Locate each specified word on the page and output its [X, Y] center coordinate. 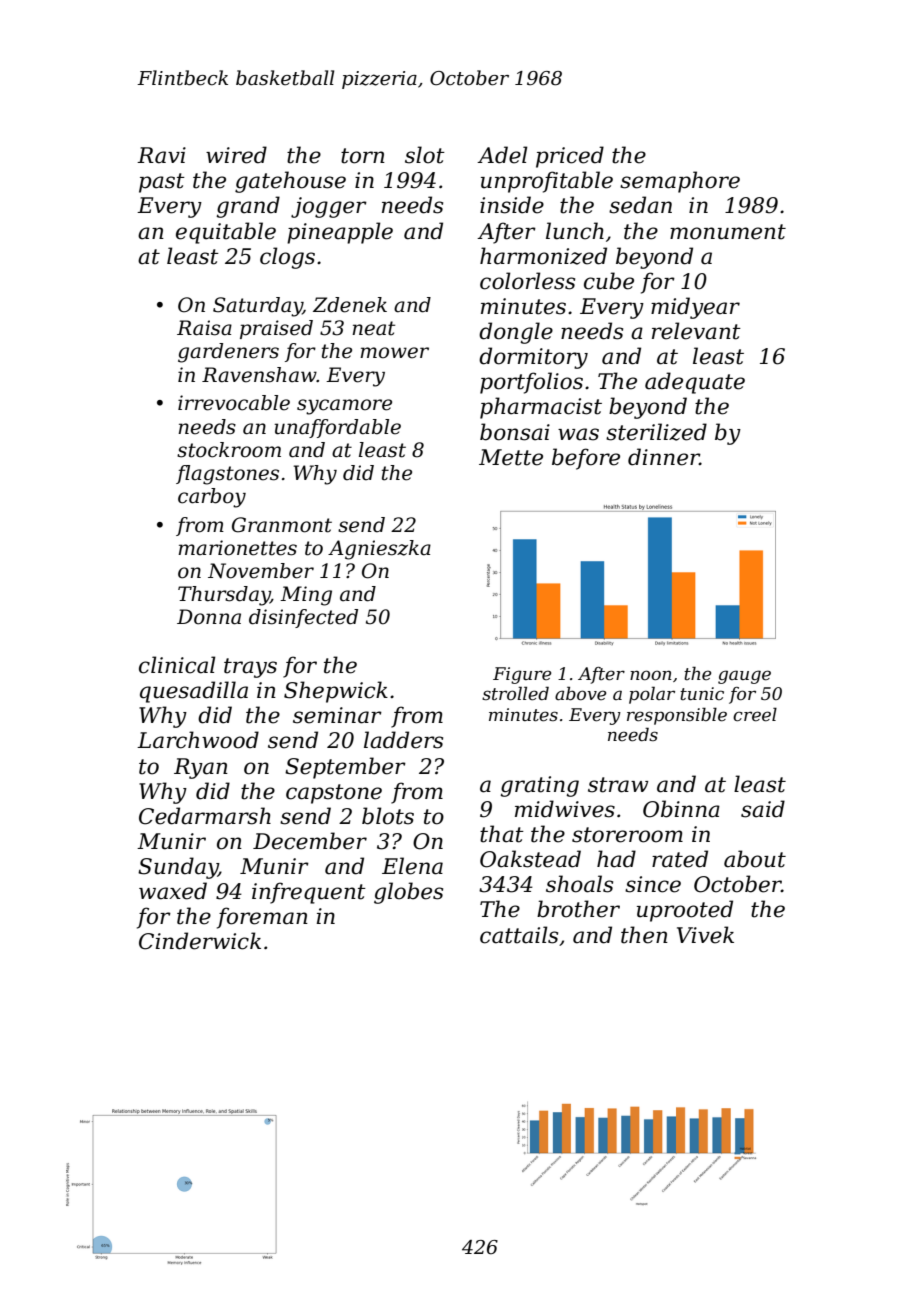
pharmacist [541, 408]
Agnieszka [379, 550]
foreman [262, 918]
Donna [209, 617]
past [162, 183]
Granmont [282, 525]
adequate [695, 383]
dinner [664, 457]
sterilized [656, 432]
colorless [527, 281]
